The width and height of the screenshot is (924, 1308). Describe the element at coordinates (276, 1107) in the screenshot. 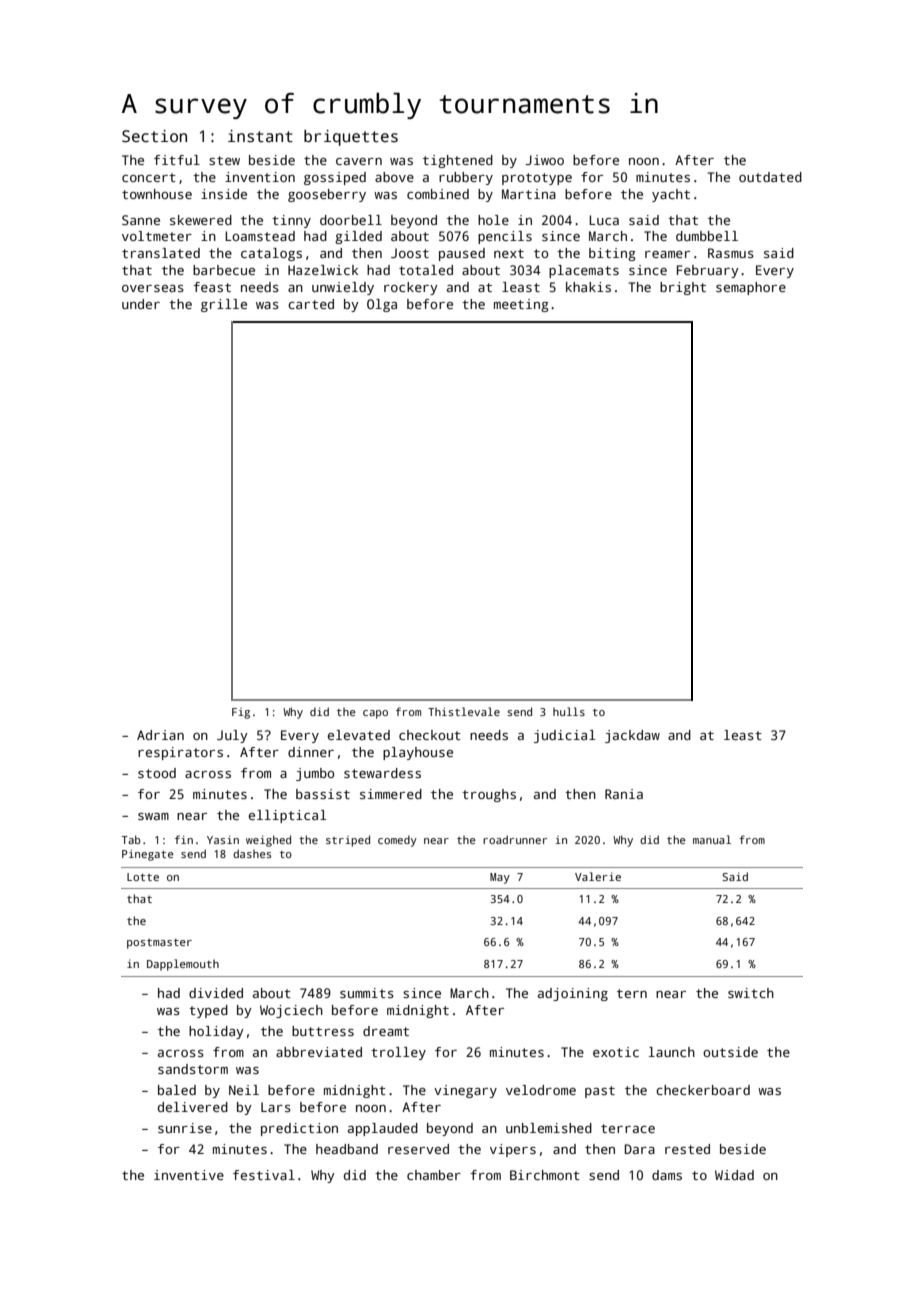

I see `Lars` at that location.
